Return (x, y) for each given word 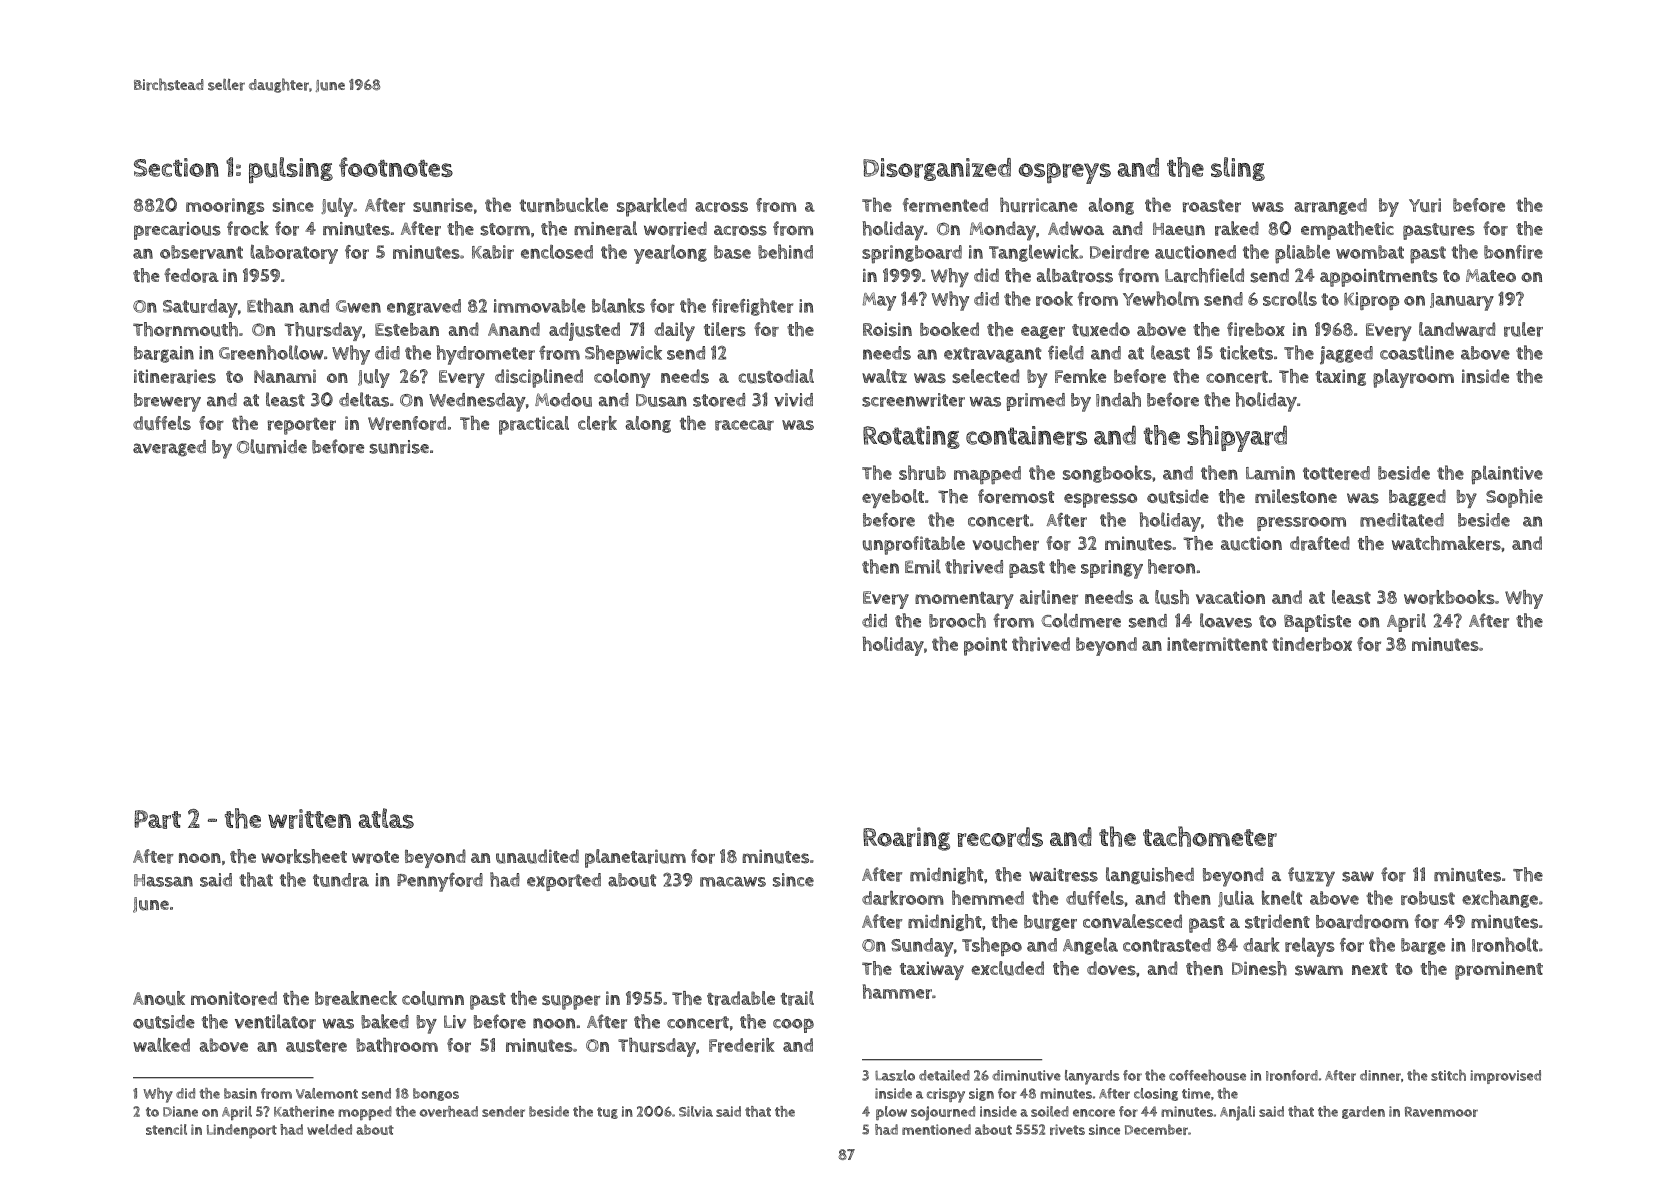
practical (534, 425)
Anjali (1237, 1113)
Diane (180, 1111)
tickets (1246, 352)
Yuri (1425, 205)
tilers (725, 329)
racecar (744, 425)
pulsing (291, 170)
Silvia (696, 1111)
